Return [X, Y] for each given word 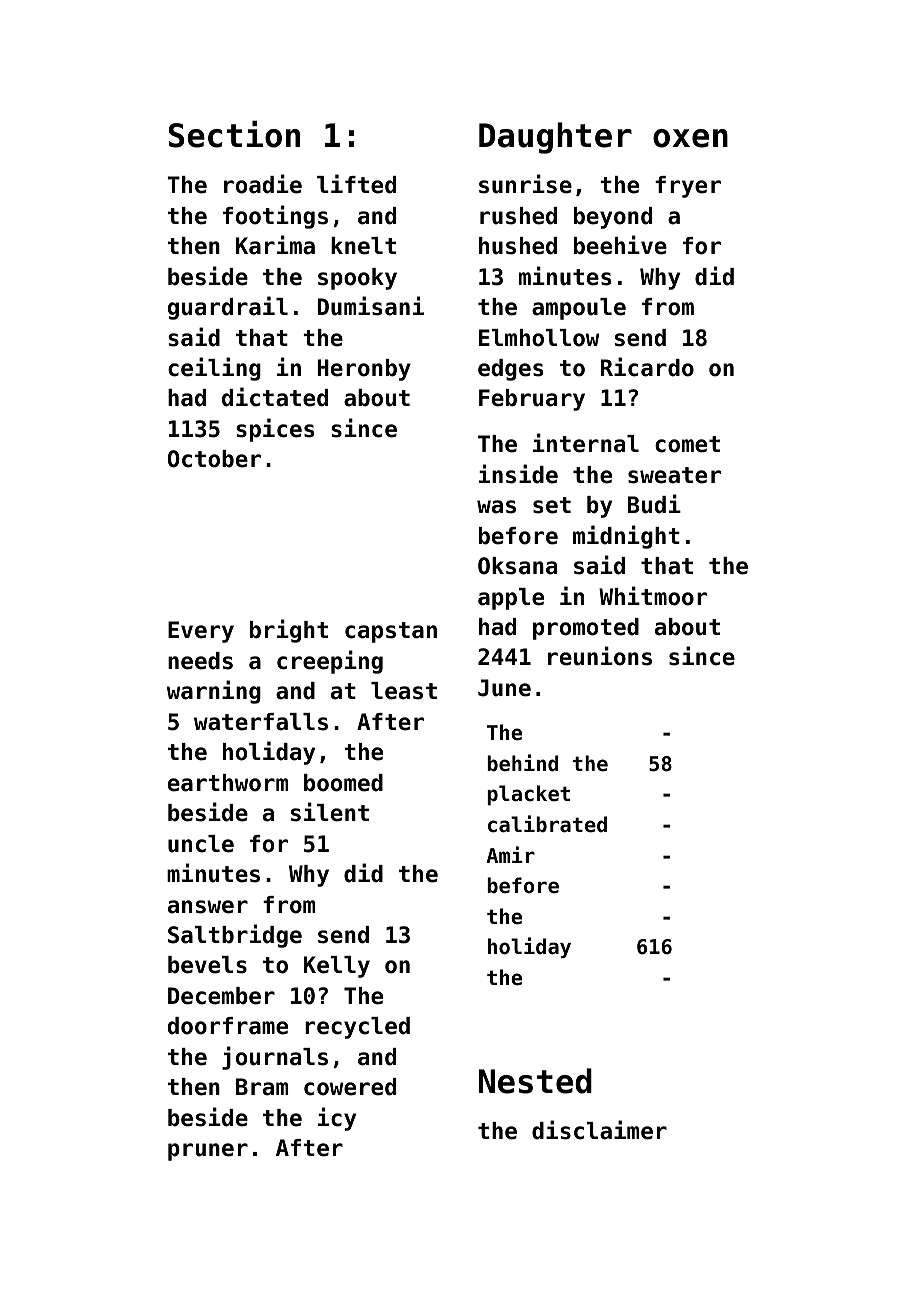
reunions [600, 656]
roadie [263, 184]
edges [510, 370]
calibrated [547, 824]
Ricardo [647, 367]
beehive [620, 245]
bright [289, 631]
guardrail [228, 308]
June [504, 688]
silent [330, 812]
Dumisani [370, 306]
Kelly [337, 967]
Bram [262, 1087]
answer [208, 907]
